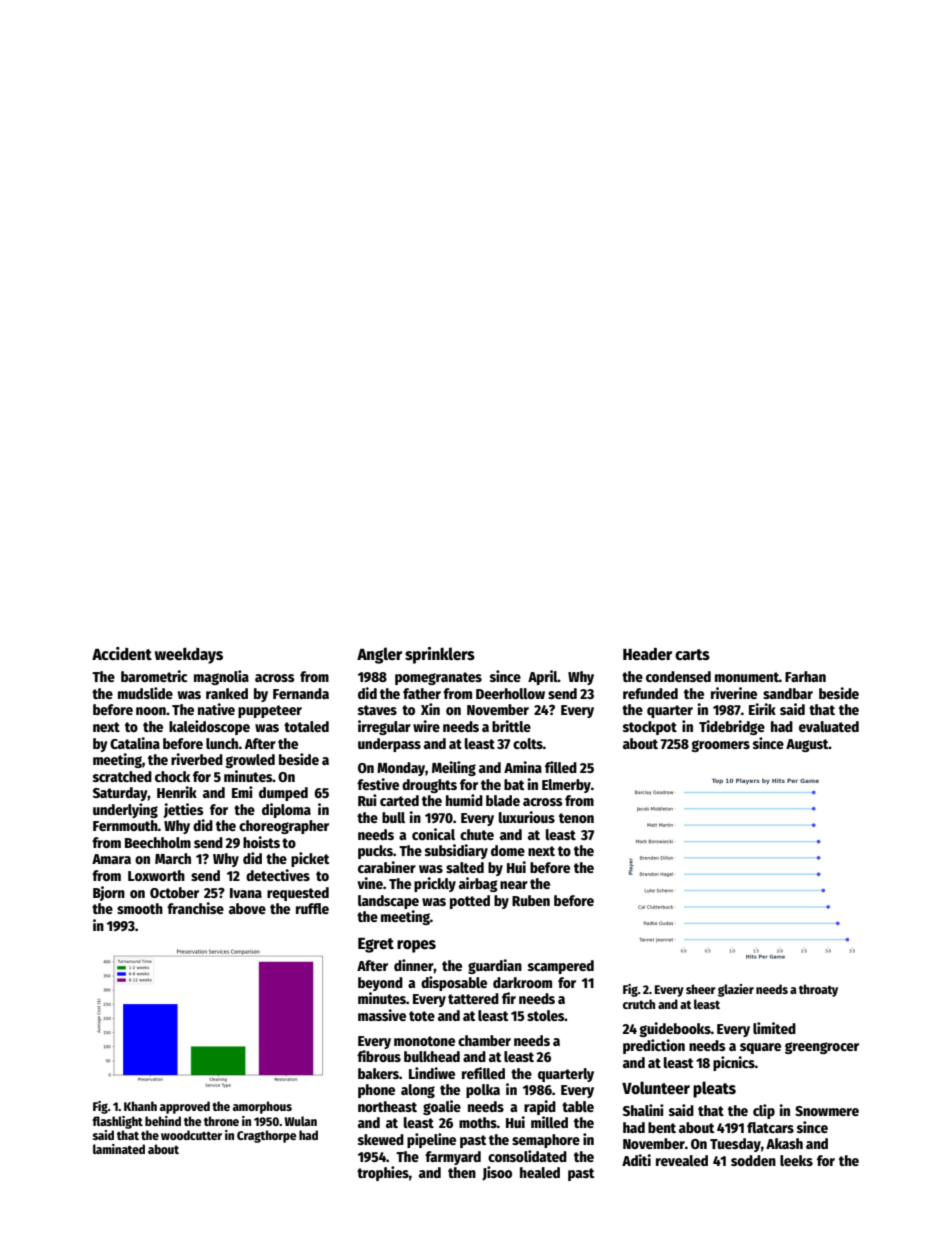 This screenshot has height=1233, width=952. What do you see at coordinates (692, 654) in the screenshot?
I see `carts` at bounding box center [692, 654].
